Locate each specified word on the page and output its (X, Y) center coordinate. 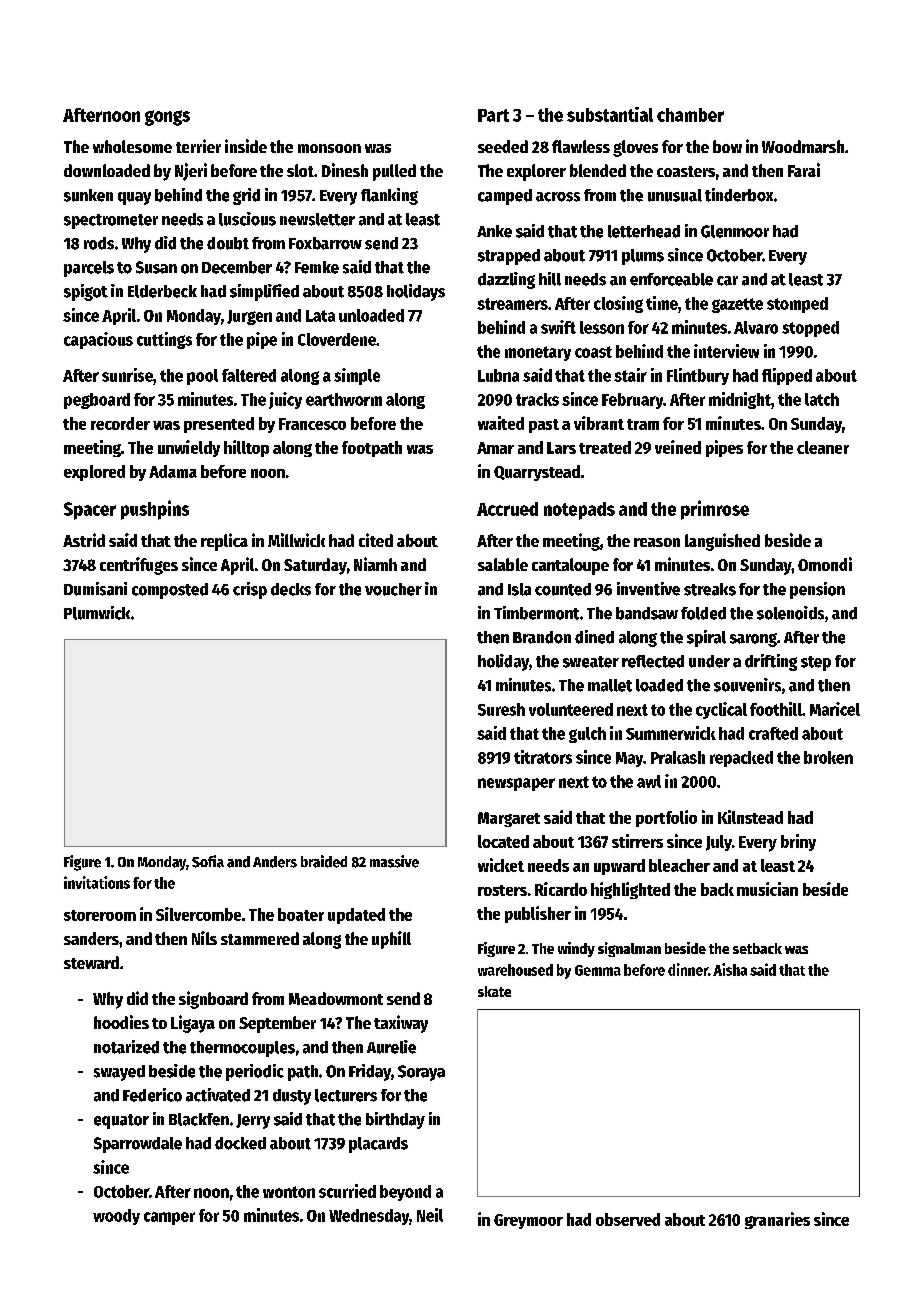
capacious (98, 340)
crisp (250, 590)
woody (116, 1217)
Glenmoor (735, 231)
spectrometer (111, 221)
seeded (503, 146)
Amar (495, 448)
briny (798, 842)
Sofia (208, 861)
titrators (543, 757)
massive (394, 861)
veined (678, 447)
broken (828, 757)
